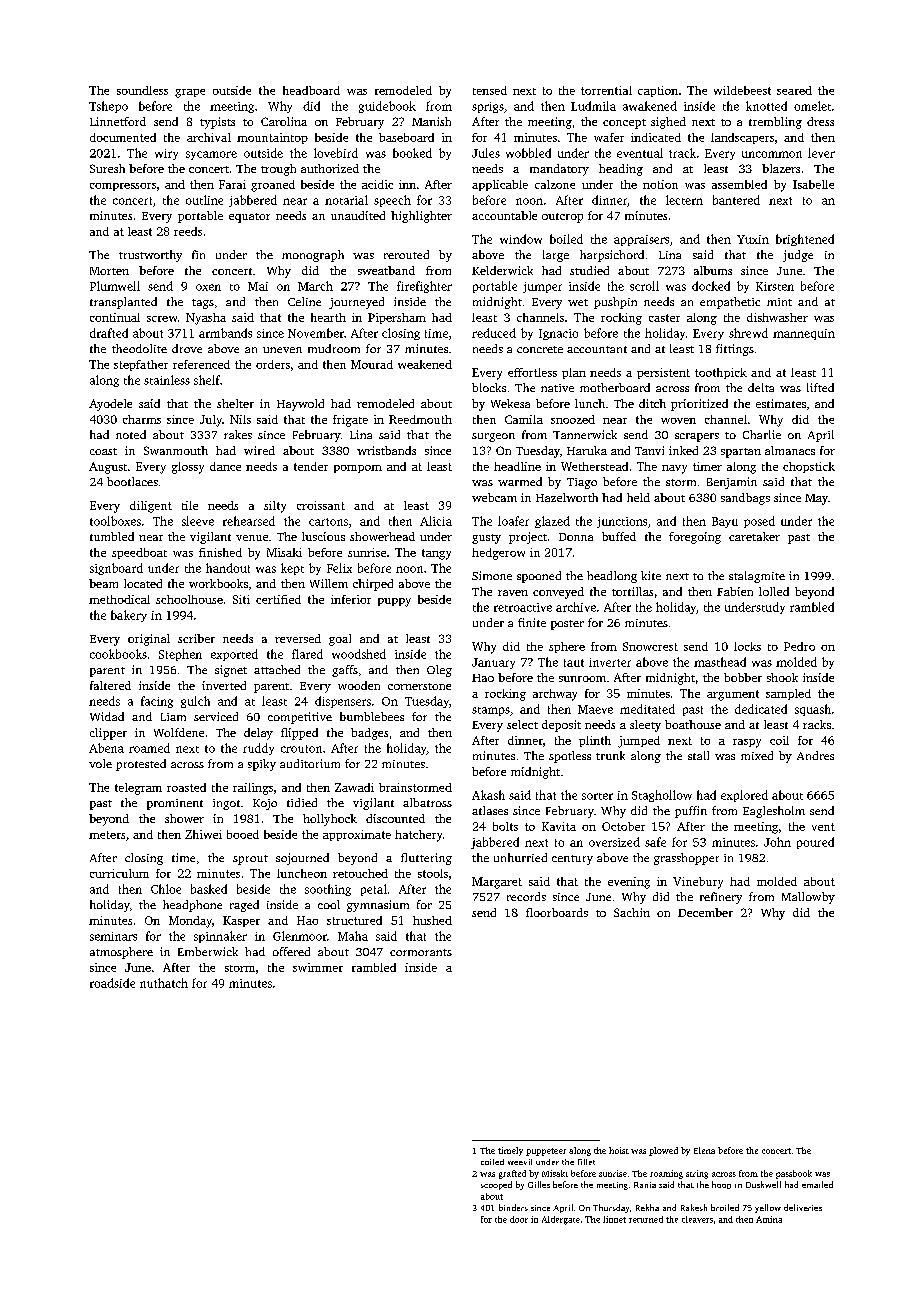  Describe the element at coordinates (697, 1219) in the screenshot. I see `cleavers` at that location.
